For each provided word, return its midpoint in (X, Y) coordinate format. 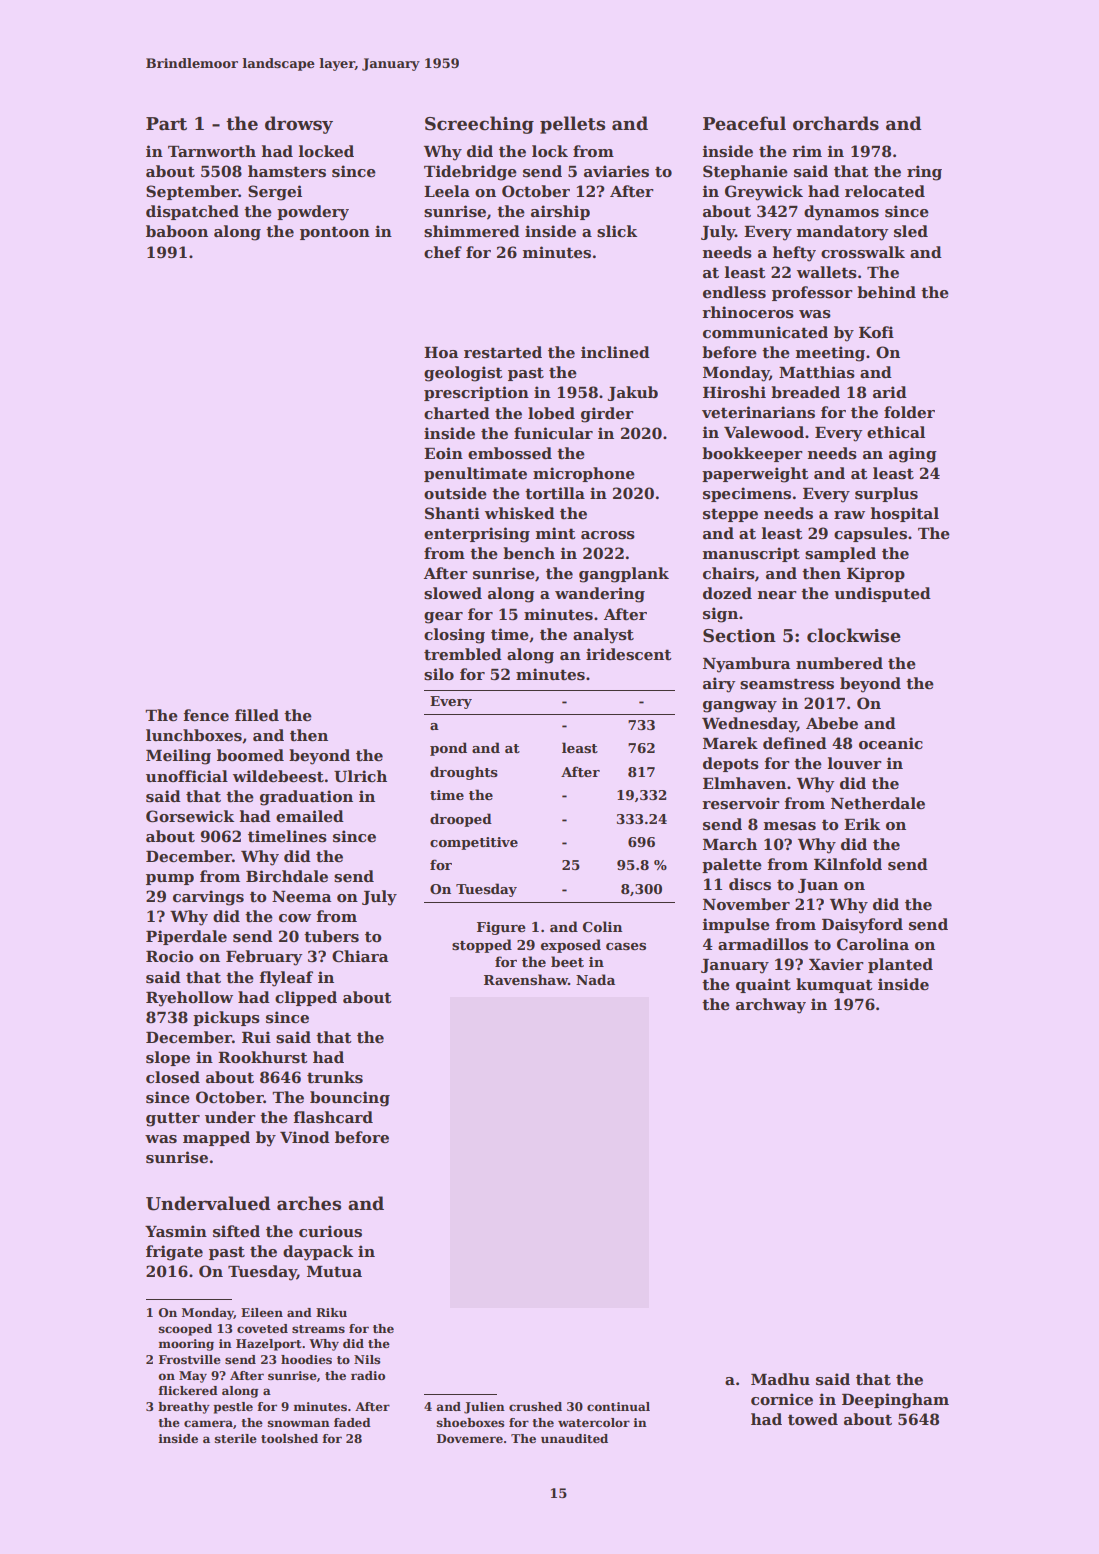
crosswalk (863, 252)
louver (854, 763)
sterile (235, 1438)
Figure (501, 928)
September (192, 192)
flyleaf (286, 979)
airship (560, 212)
